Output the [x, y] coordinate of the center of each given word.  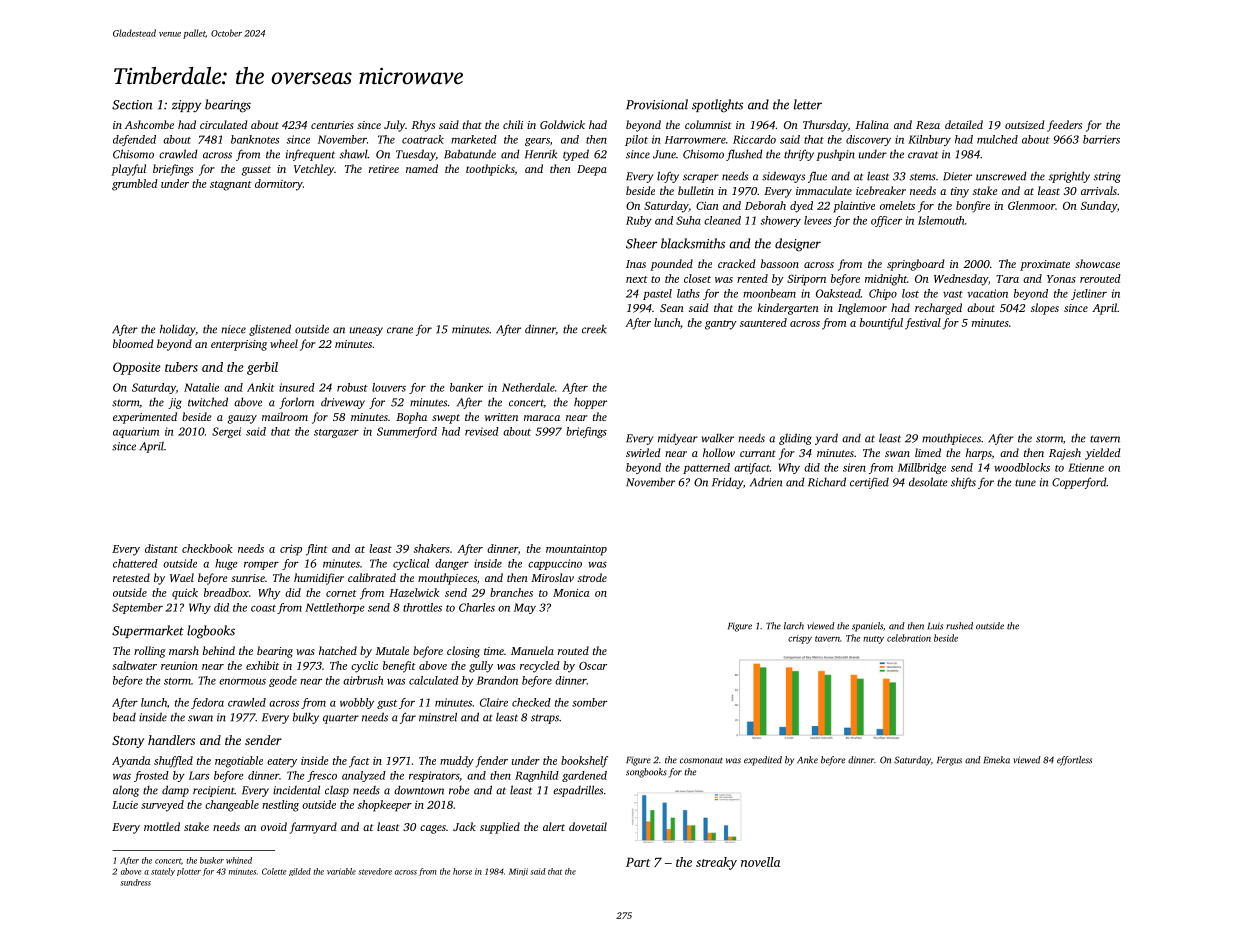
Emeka [997, 760]
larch [794, 626]
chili [513, 124]
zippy [186, 106]
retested [131, 577]
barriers [1101, 139]
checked [531, 702]
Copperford [1079, 483]
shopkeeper [385, 806]
